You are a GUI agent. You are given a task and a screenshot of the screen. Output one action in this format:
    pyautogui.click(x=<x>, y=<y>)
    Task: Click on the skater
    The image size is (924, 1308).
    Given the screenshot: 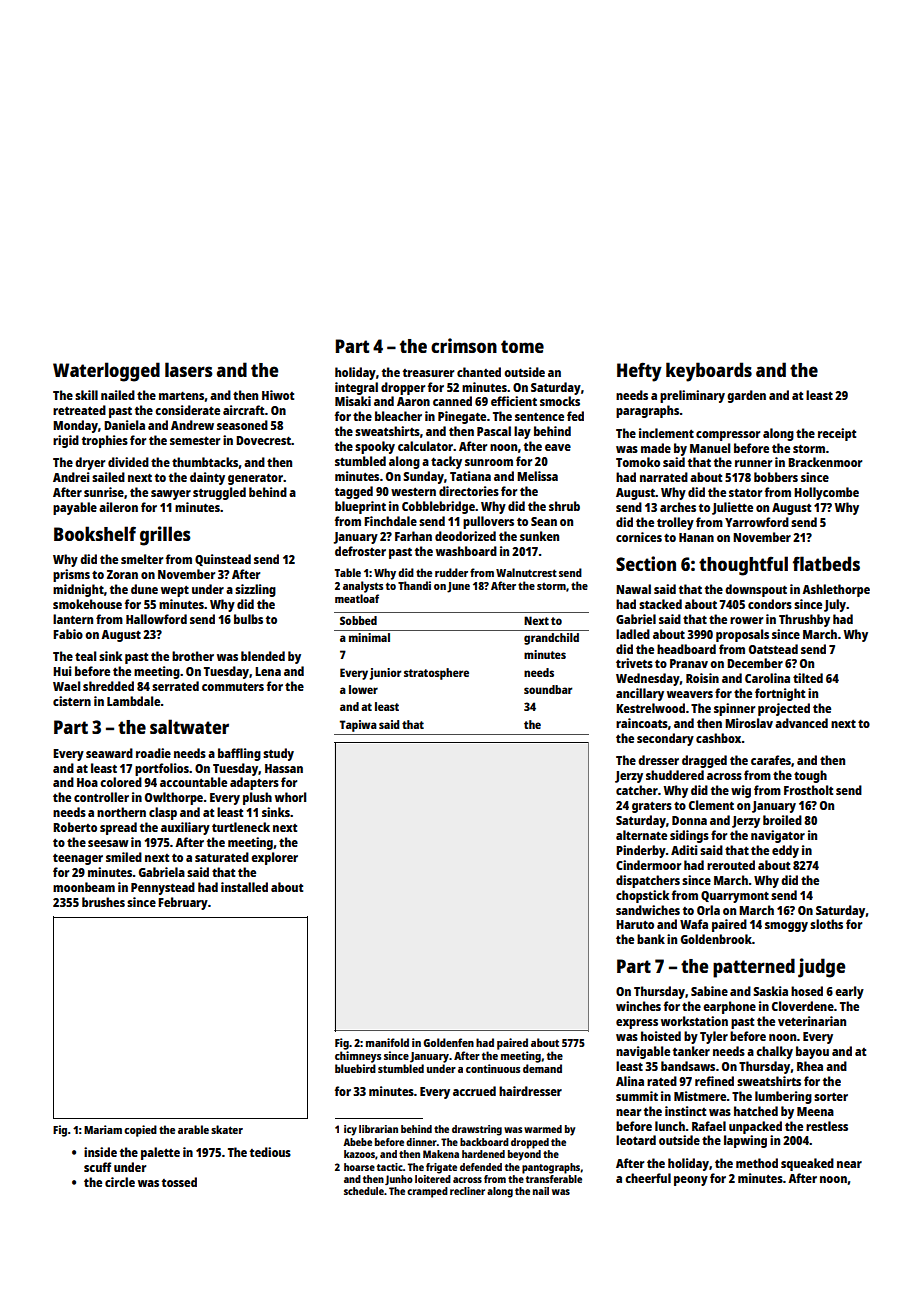 What is the action you would take?
    pyautogui.click(x=227, y=1129)
